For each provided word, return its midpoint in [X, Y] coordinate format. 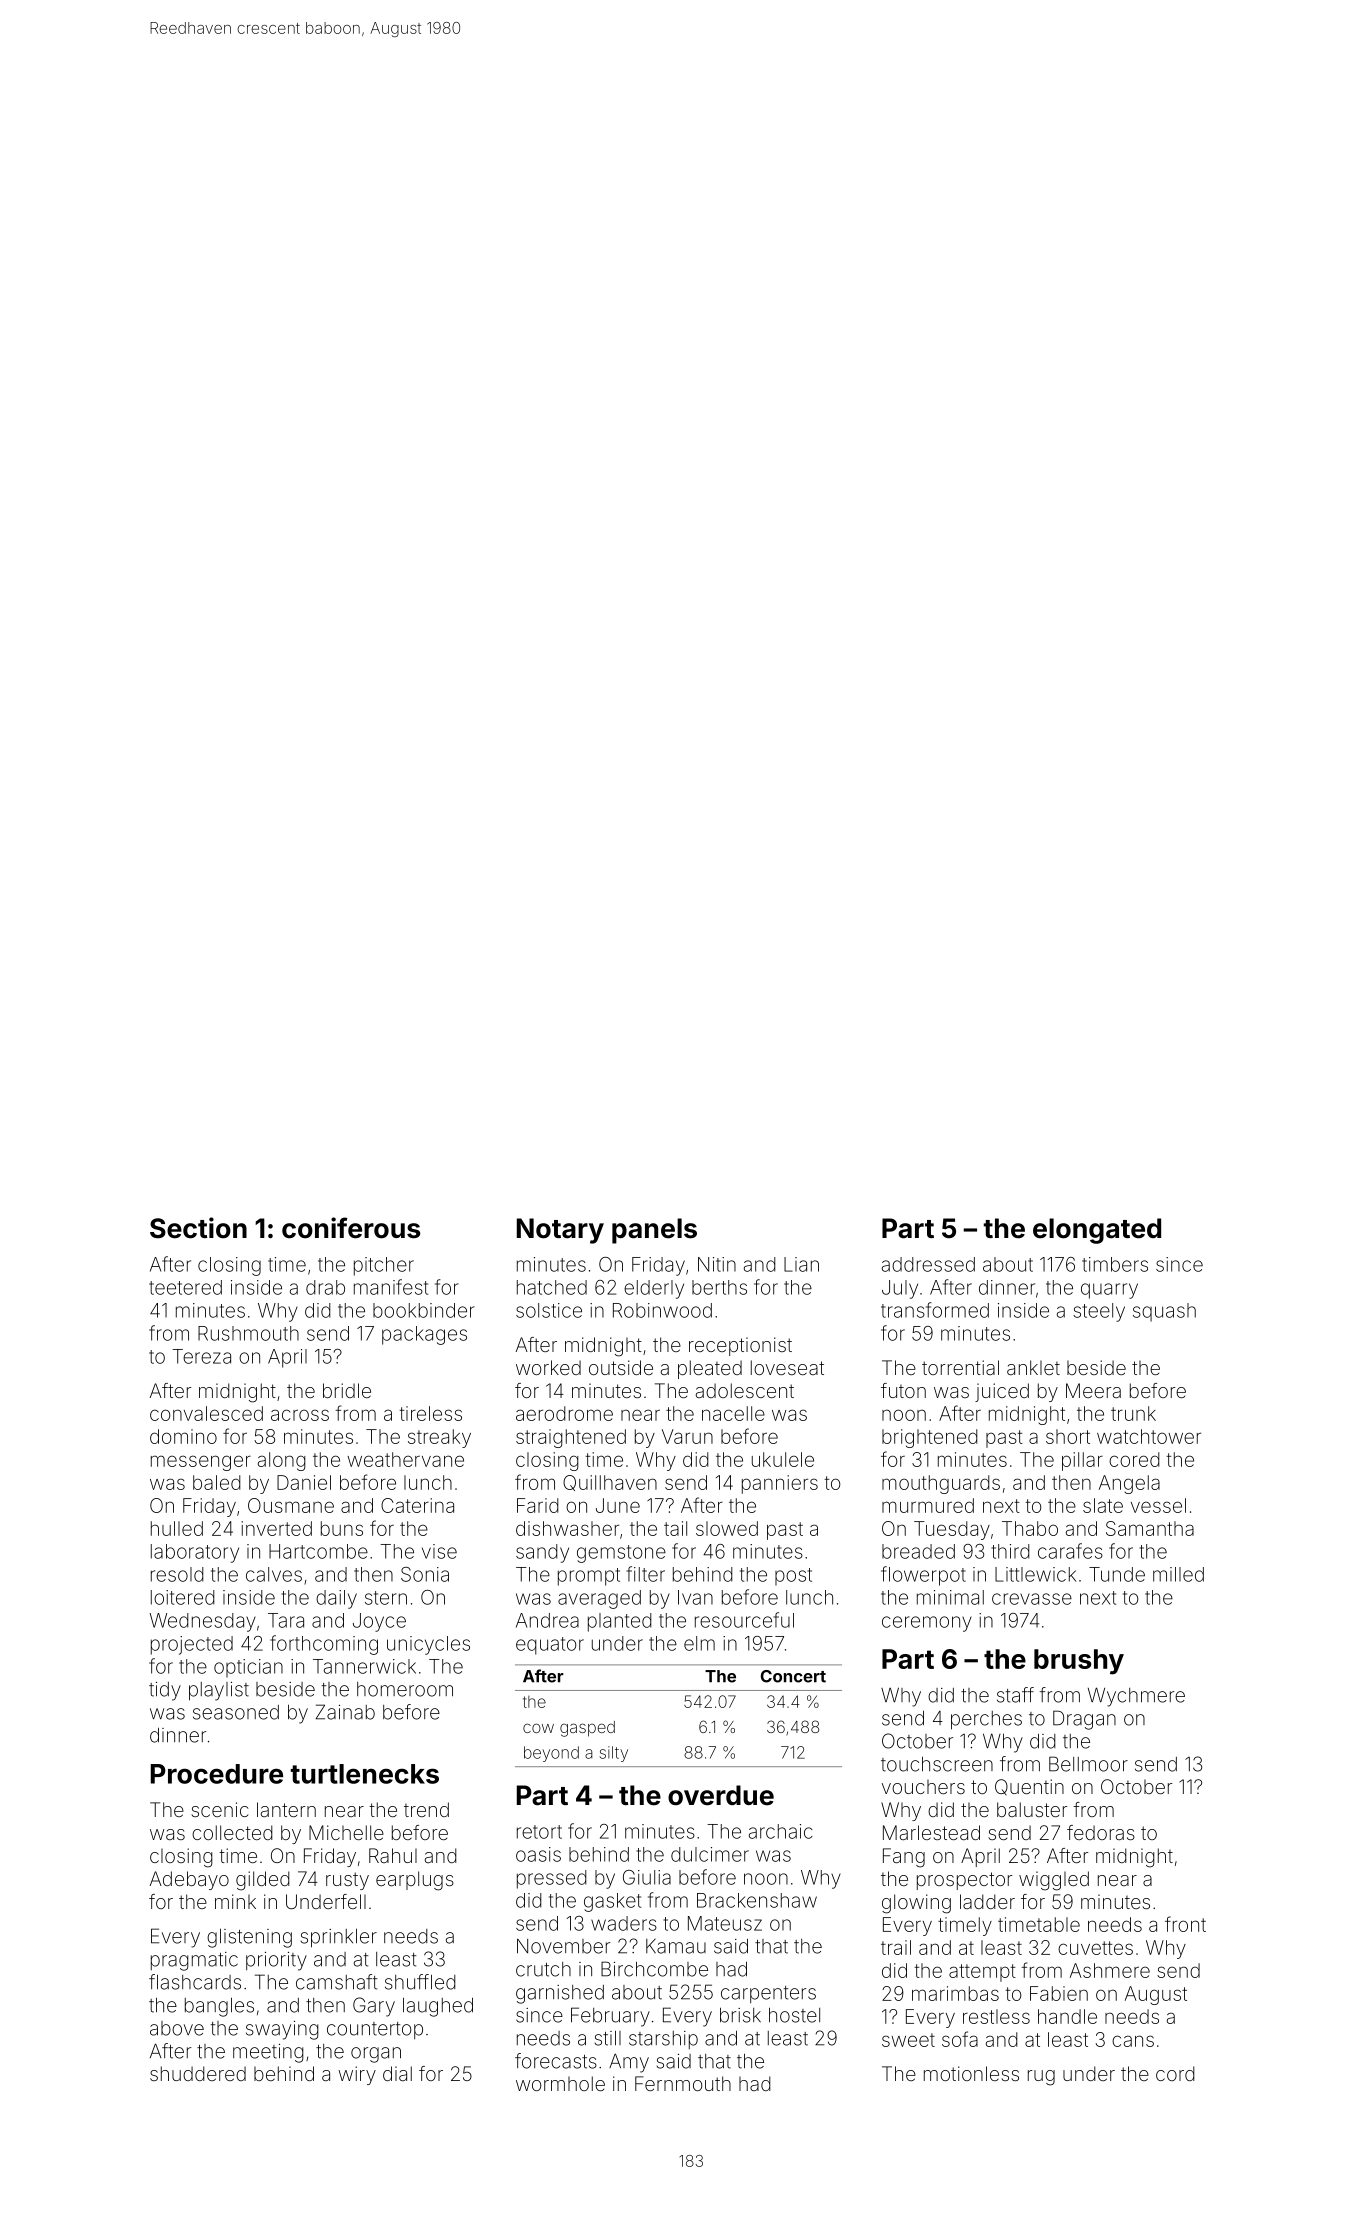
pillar [1082, 1461]
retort [539, 1832]
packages [424, 1335]
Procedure [217, 1774]
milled [1178, 1574]
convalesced [206, 1413]
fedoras [1101, 1832]
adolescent [745, 1390]
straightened [571, 1438]
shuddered [198, 2073]
